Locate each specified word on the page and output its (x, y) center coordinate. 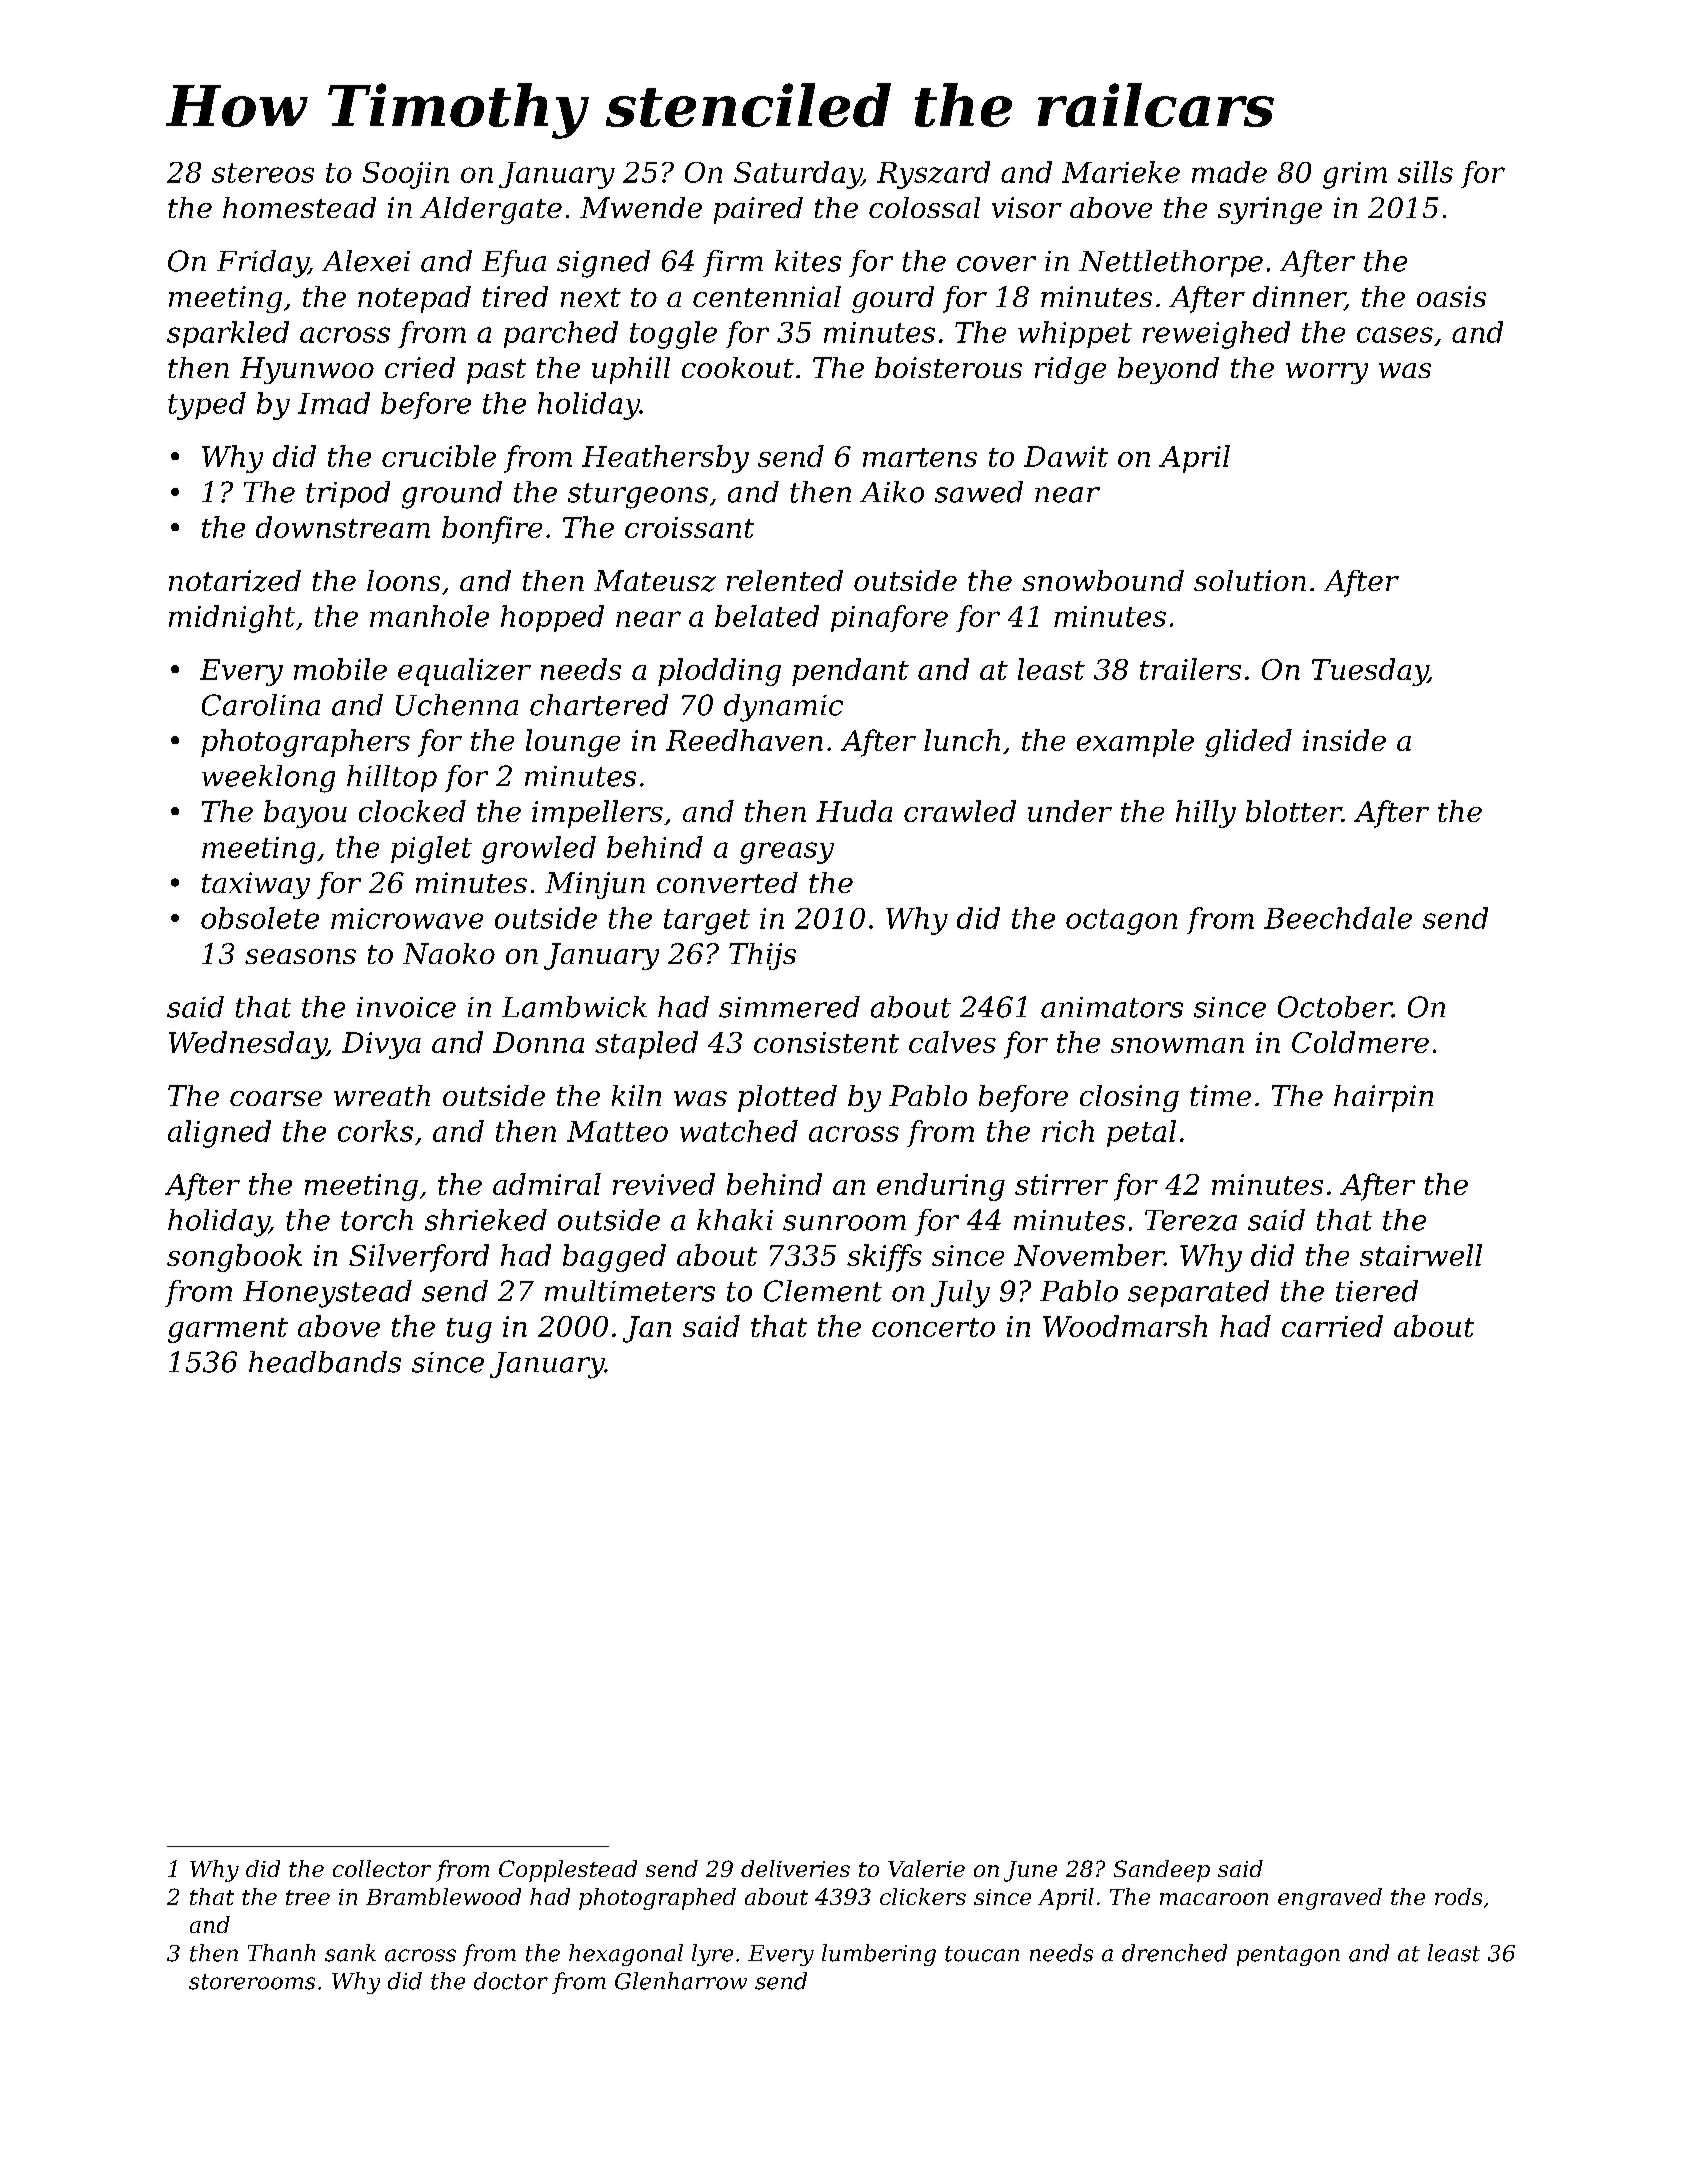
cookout (738, 367)
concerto (933, 1327)
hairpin (1383, 1098)
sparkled (228, 334)
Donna (538, 1042)
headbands (325, 1362)
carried (1332, 1326)
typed (207, 406)
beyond (1168, 370)
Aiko (892, 492)
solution (1250, 580)
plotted (787, 1098)
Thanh (281, 1953)
